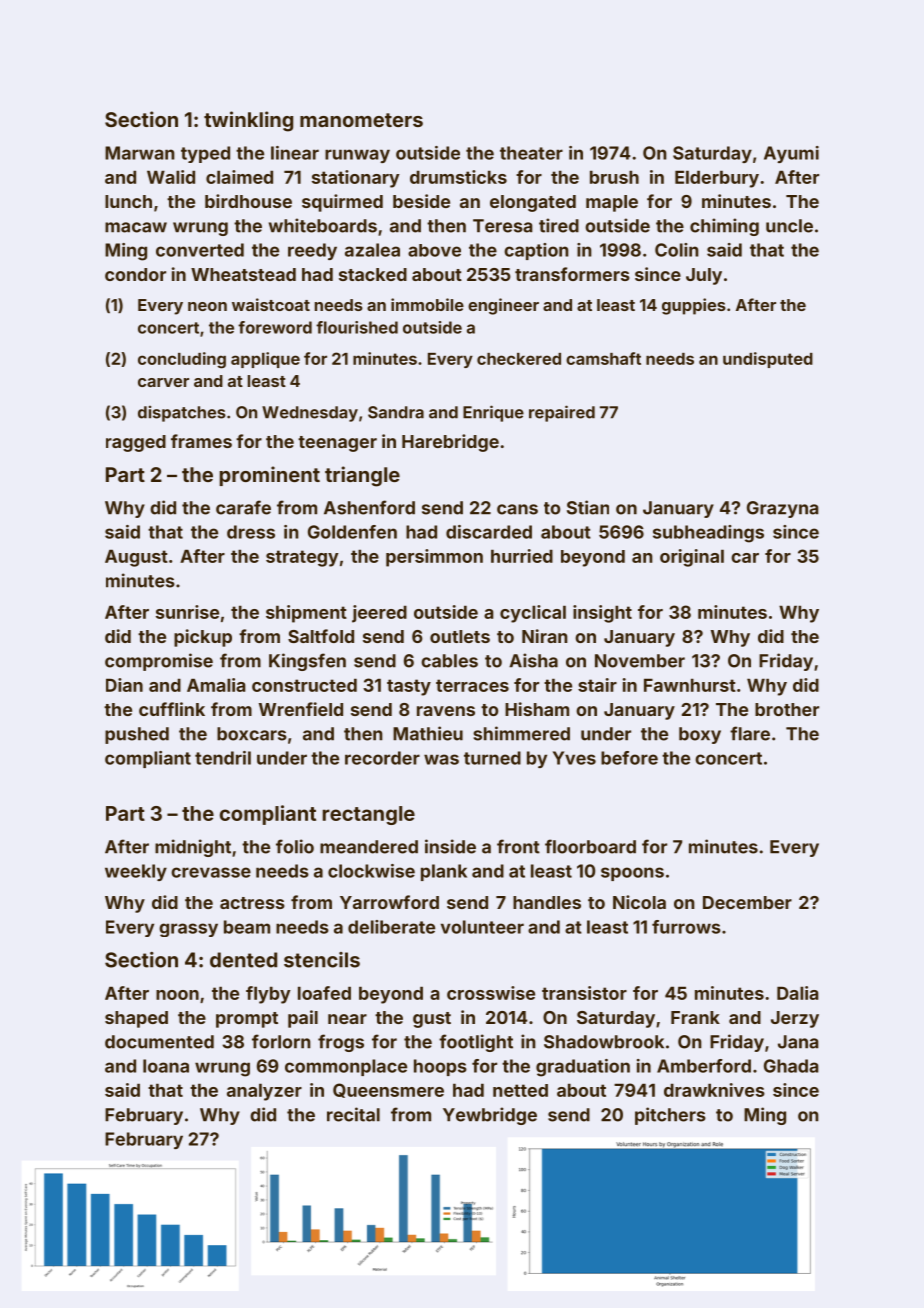  What do you see at coordinates (490, 1116) in the document?
I see `Yewbridge` at bounding box center [490, 1116].
